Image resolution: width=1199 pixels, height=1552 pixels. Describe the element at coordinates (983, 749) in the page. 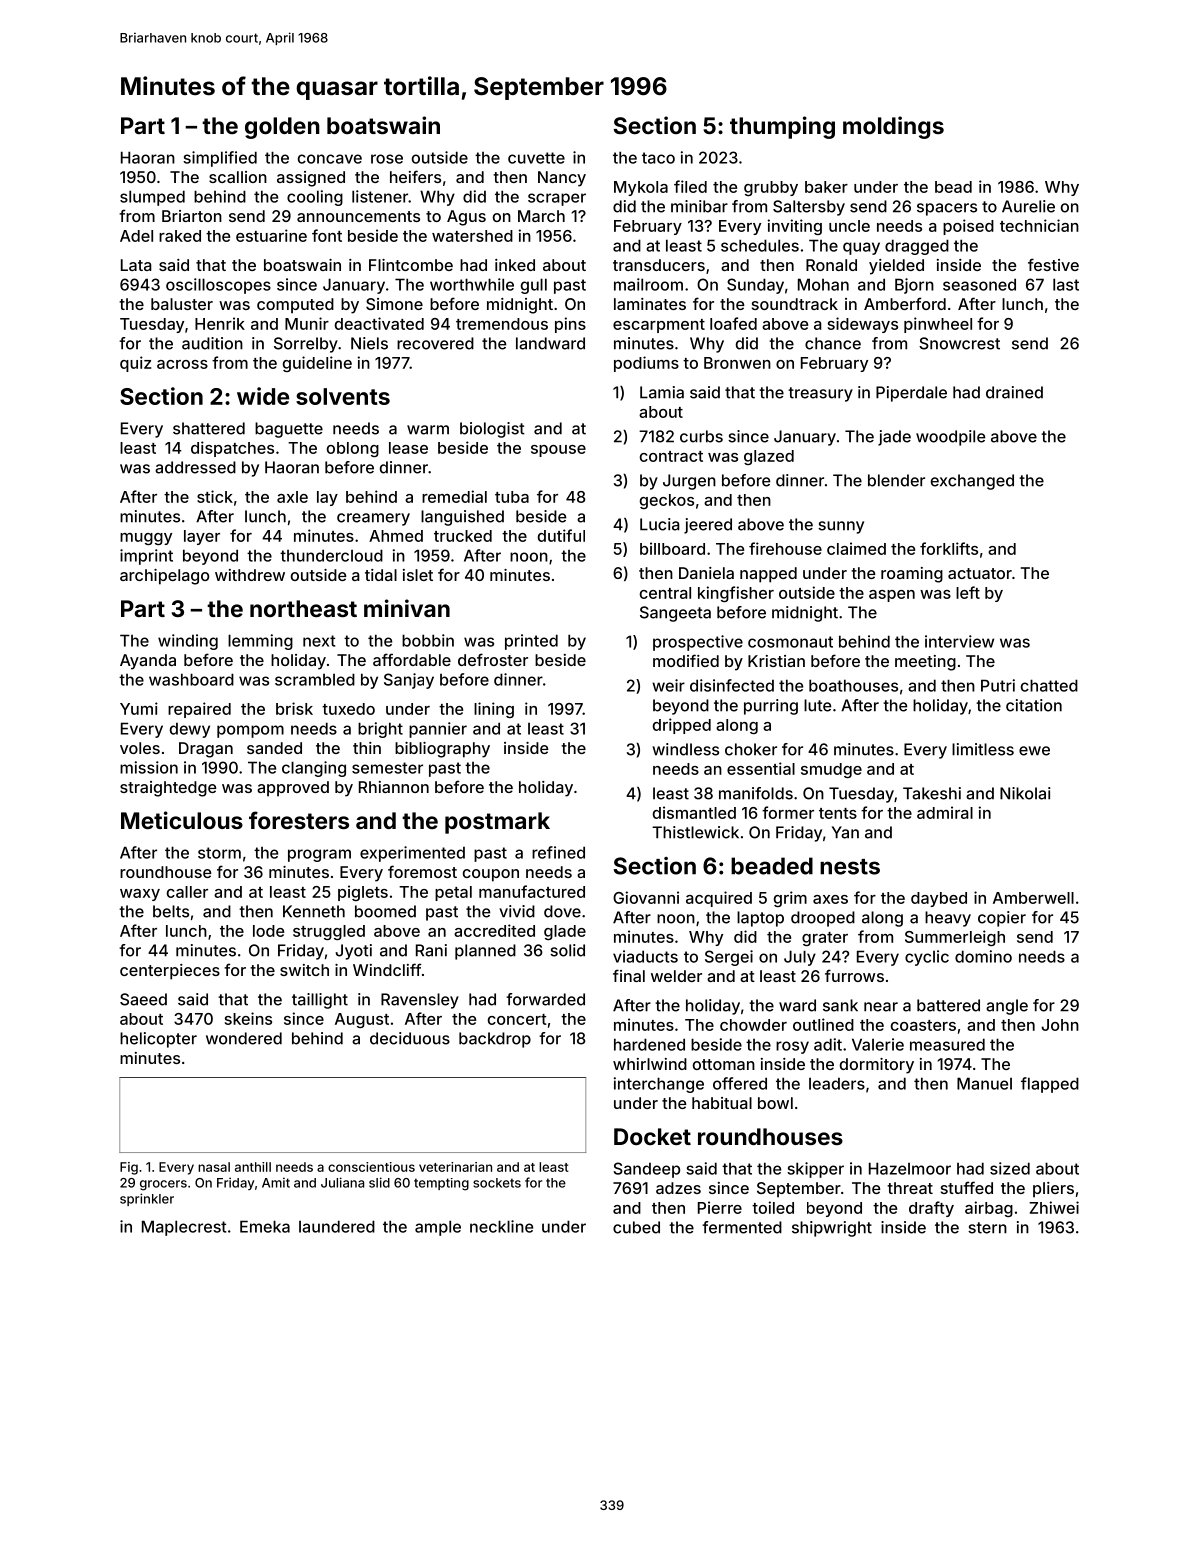

I see `limitless` at that location.
